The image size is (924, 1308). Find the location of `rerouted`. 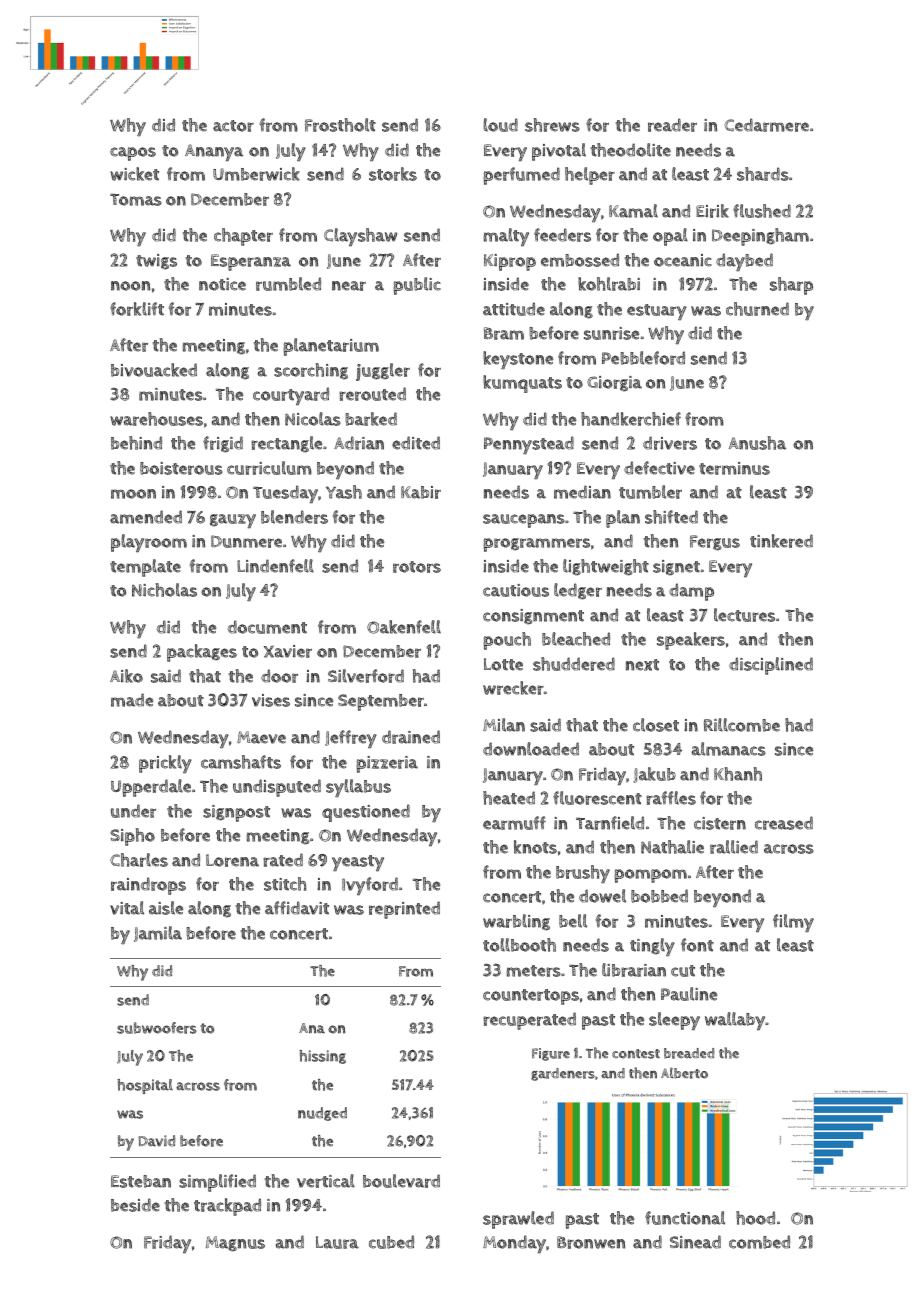

rerouted is located at coordinates (372, 394).
